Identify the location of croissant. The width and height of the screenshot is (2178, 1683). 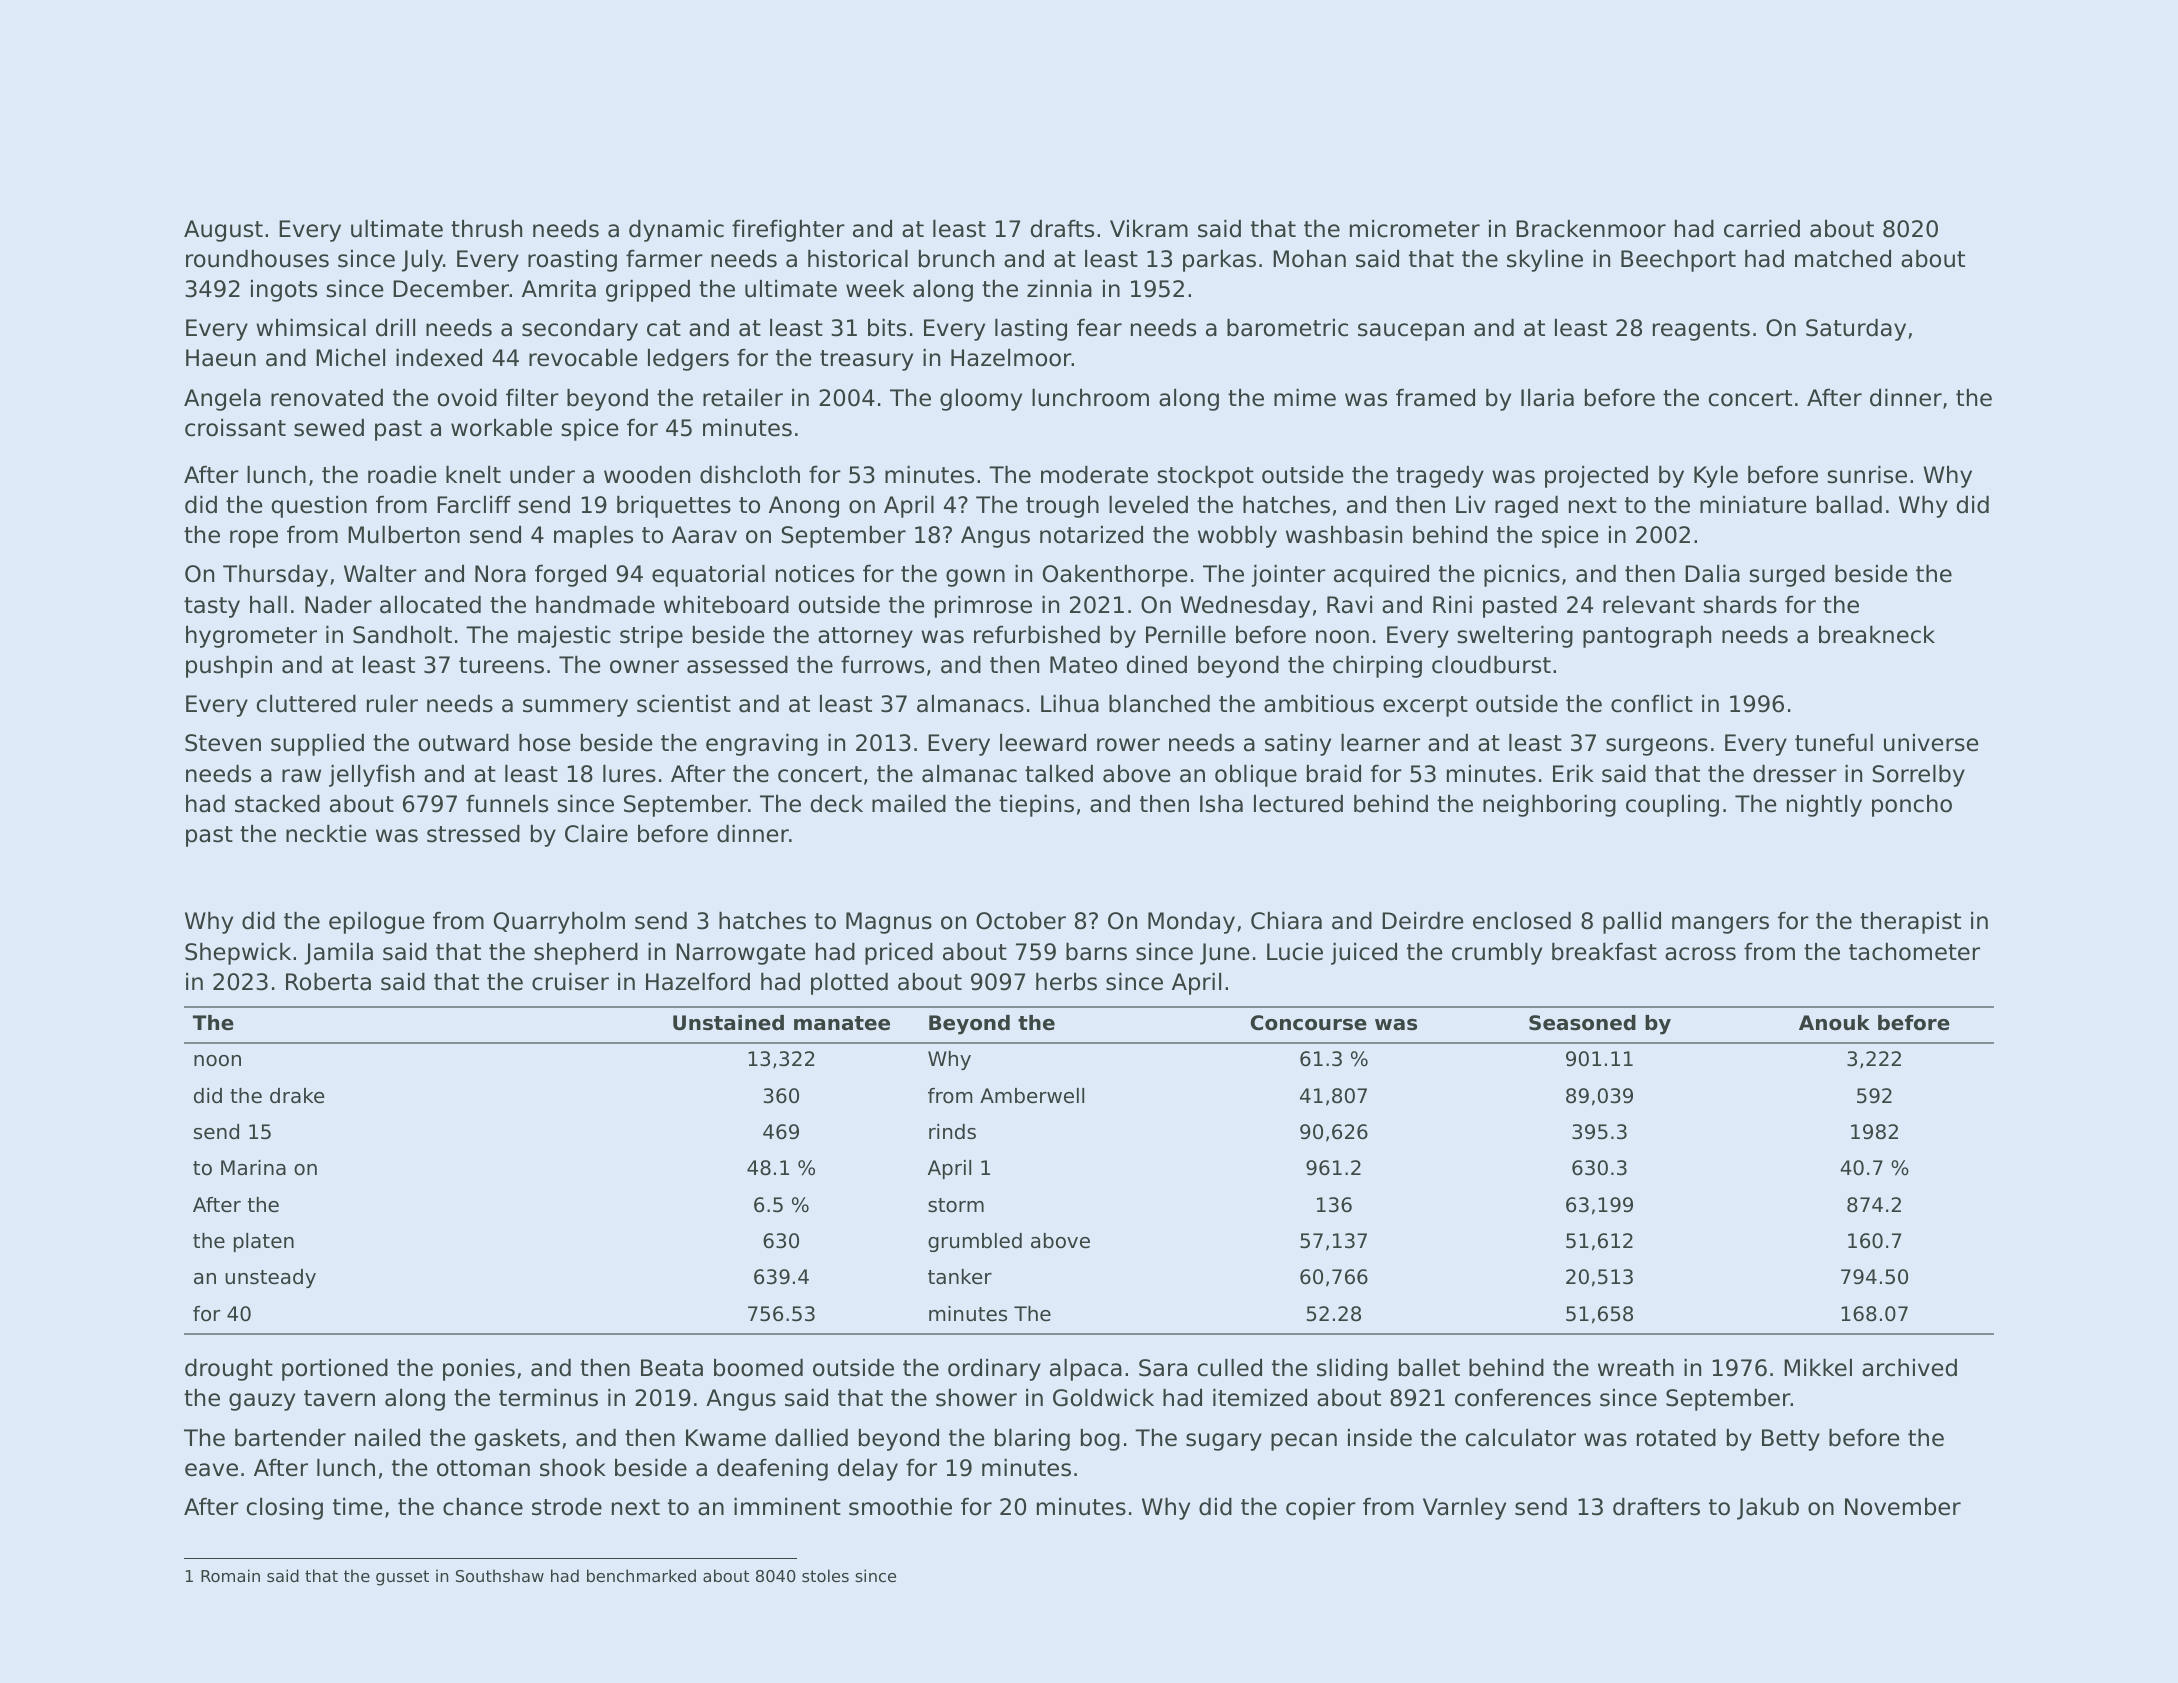
(235, 428).
